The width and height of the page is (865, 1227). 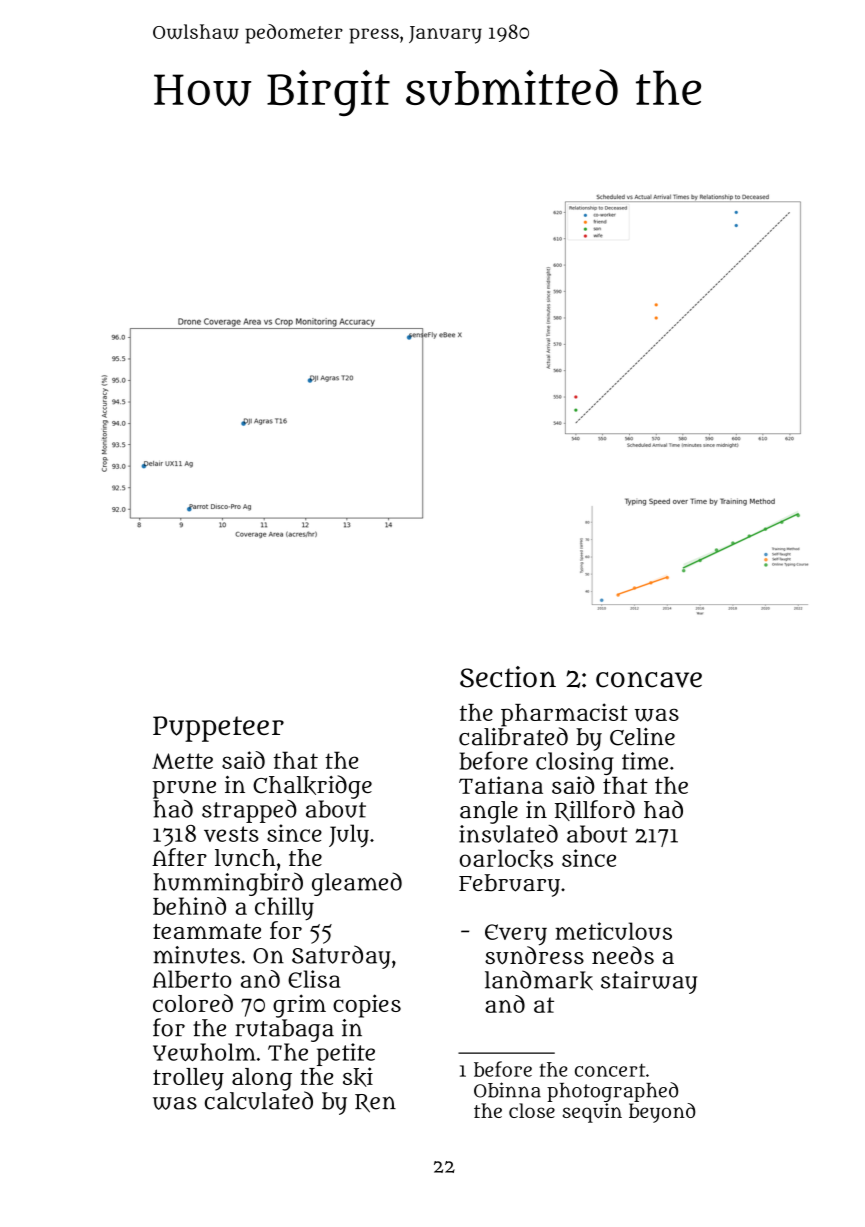 What do you see at coordinates (218, 729) in the page?
I see `Puppeteer` at bounding box center [218, 729].
